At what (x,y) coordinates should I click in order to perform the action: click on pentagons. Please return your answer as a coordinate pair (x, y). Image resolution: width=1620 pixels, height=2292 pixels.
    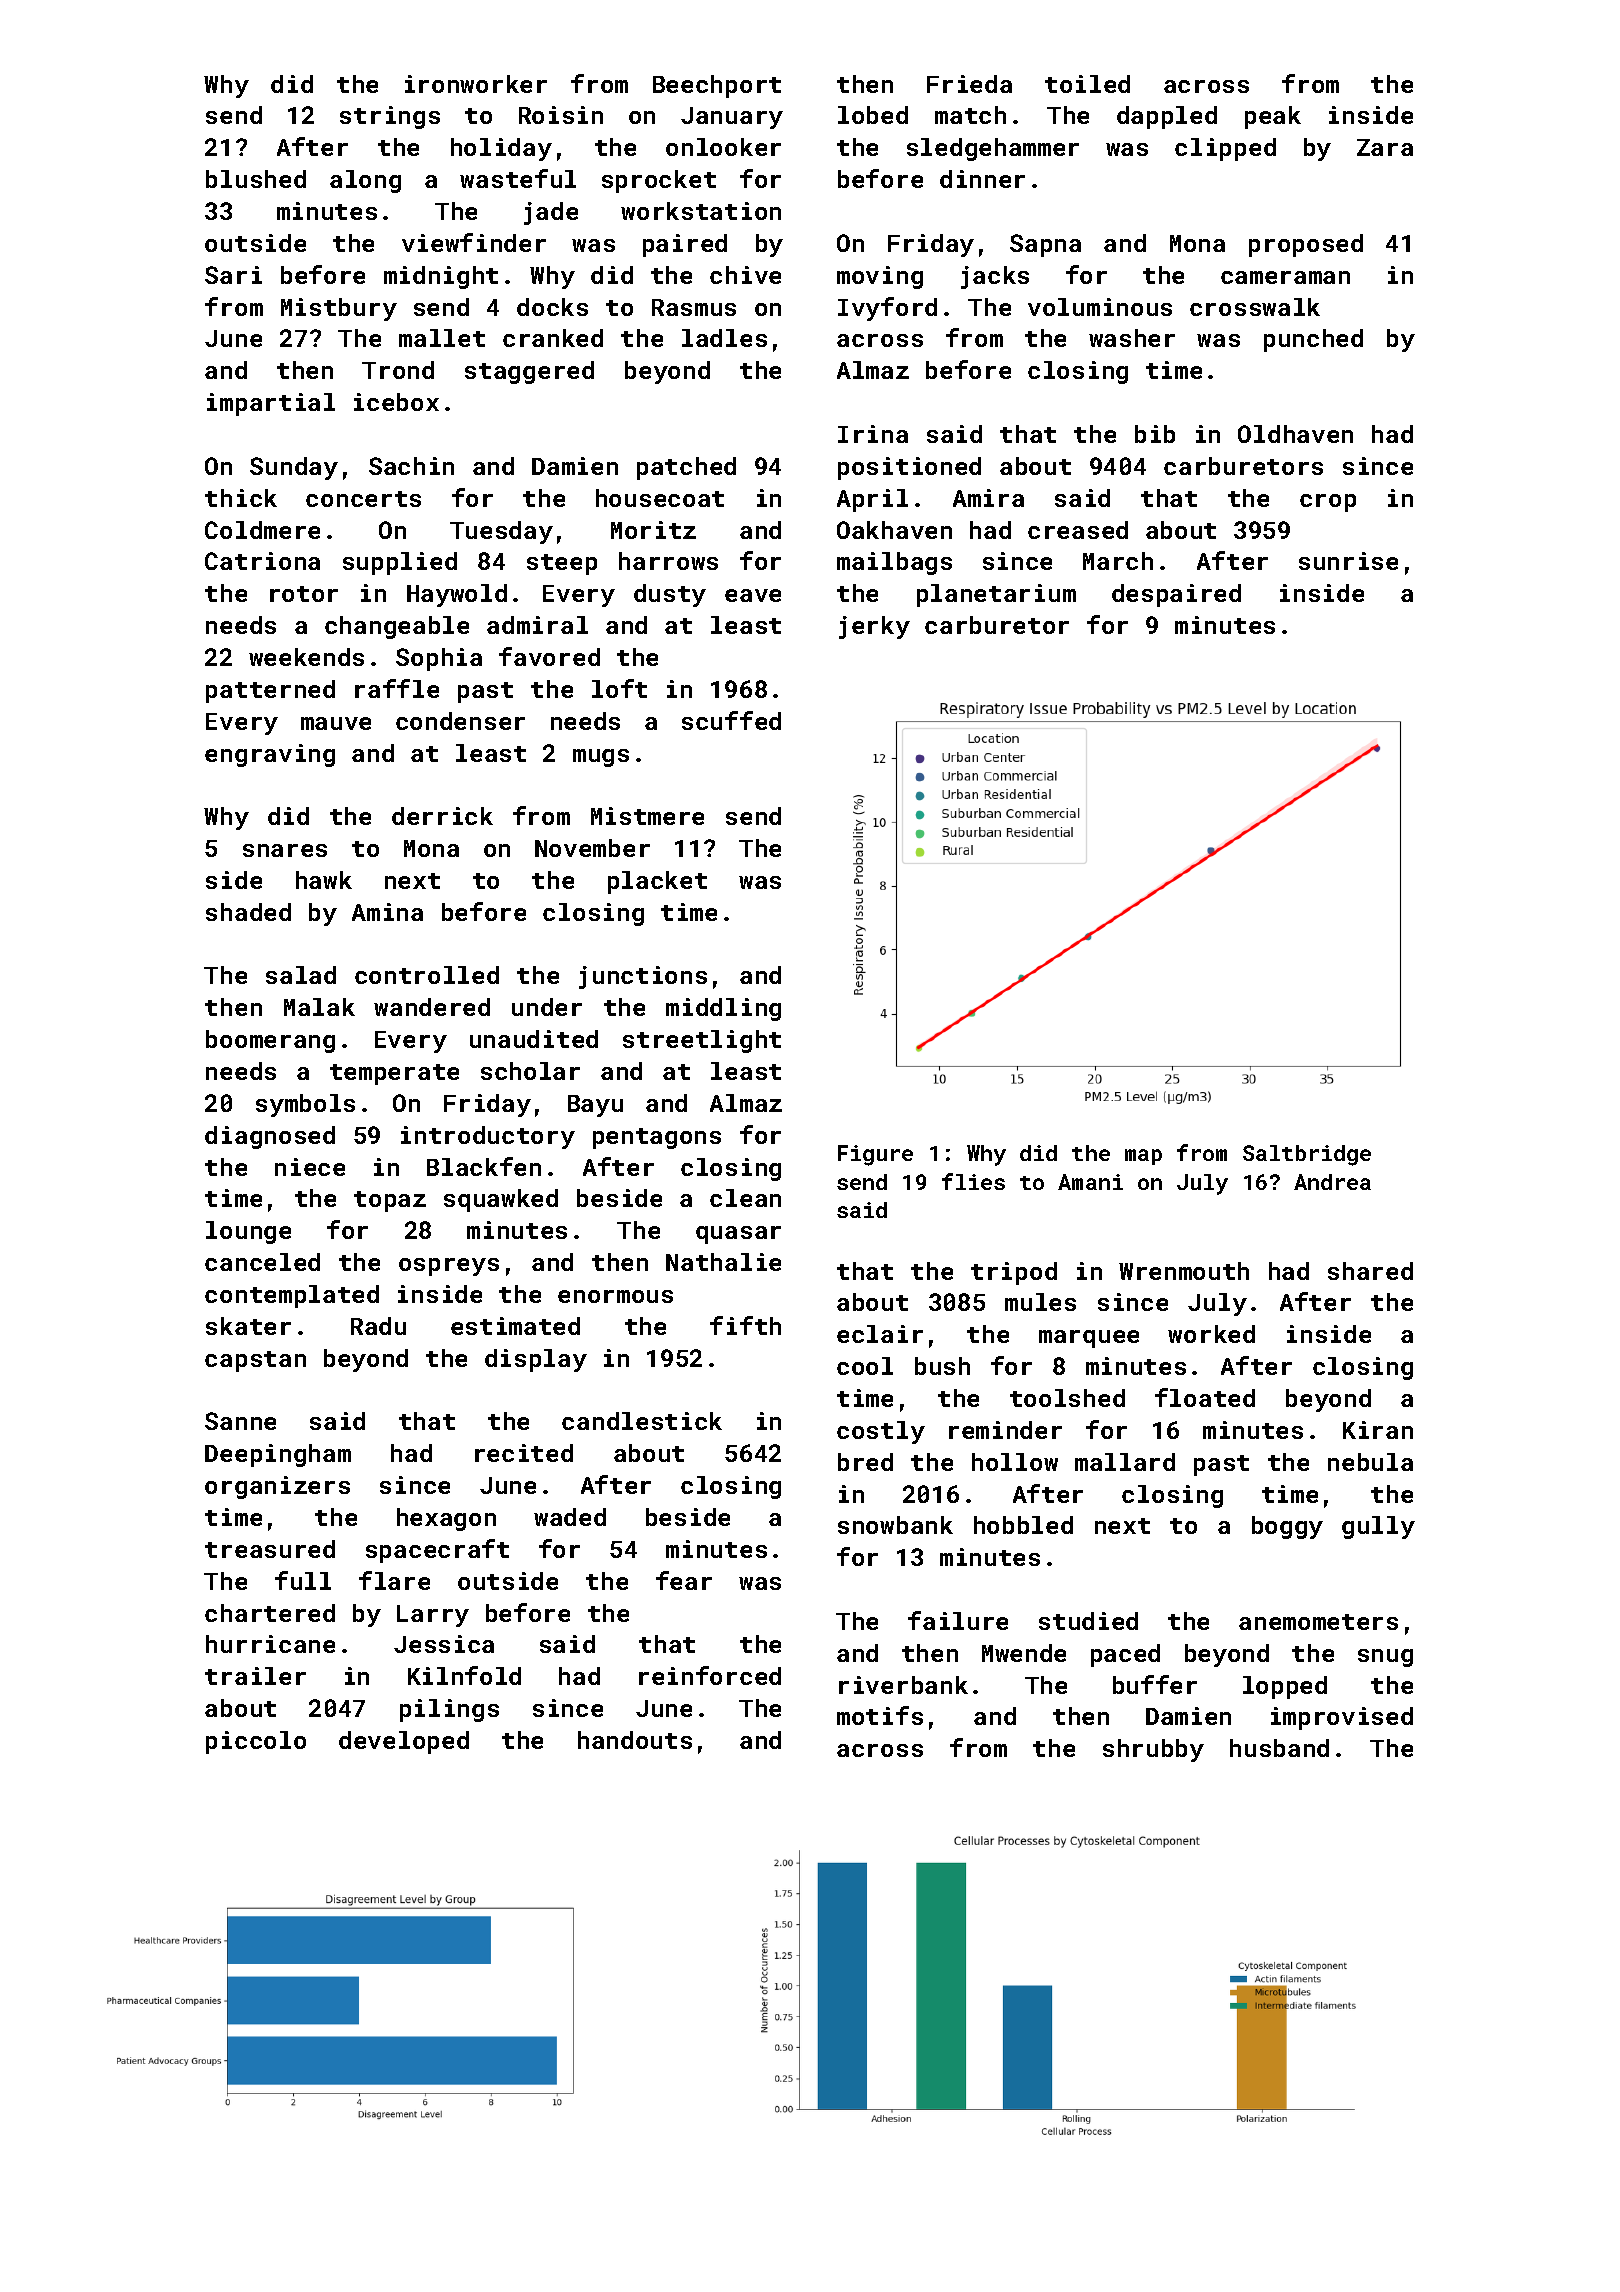
    Looking at the image, I should click on (657, 1138).
